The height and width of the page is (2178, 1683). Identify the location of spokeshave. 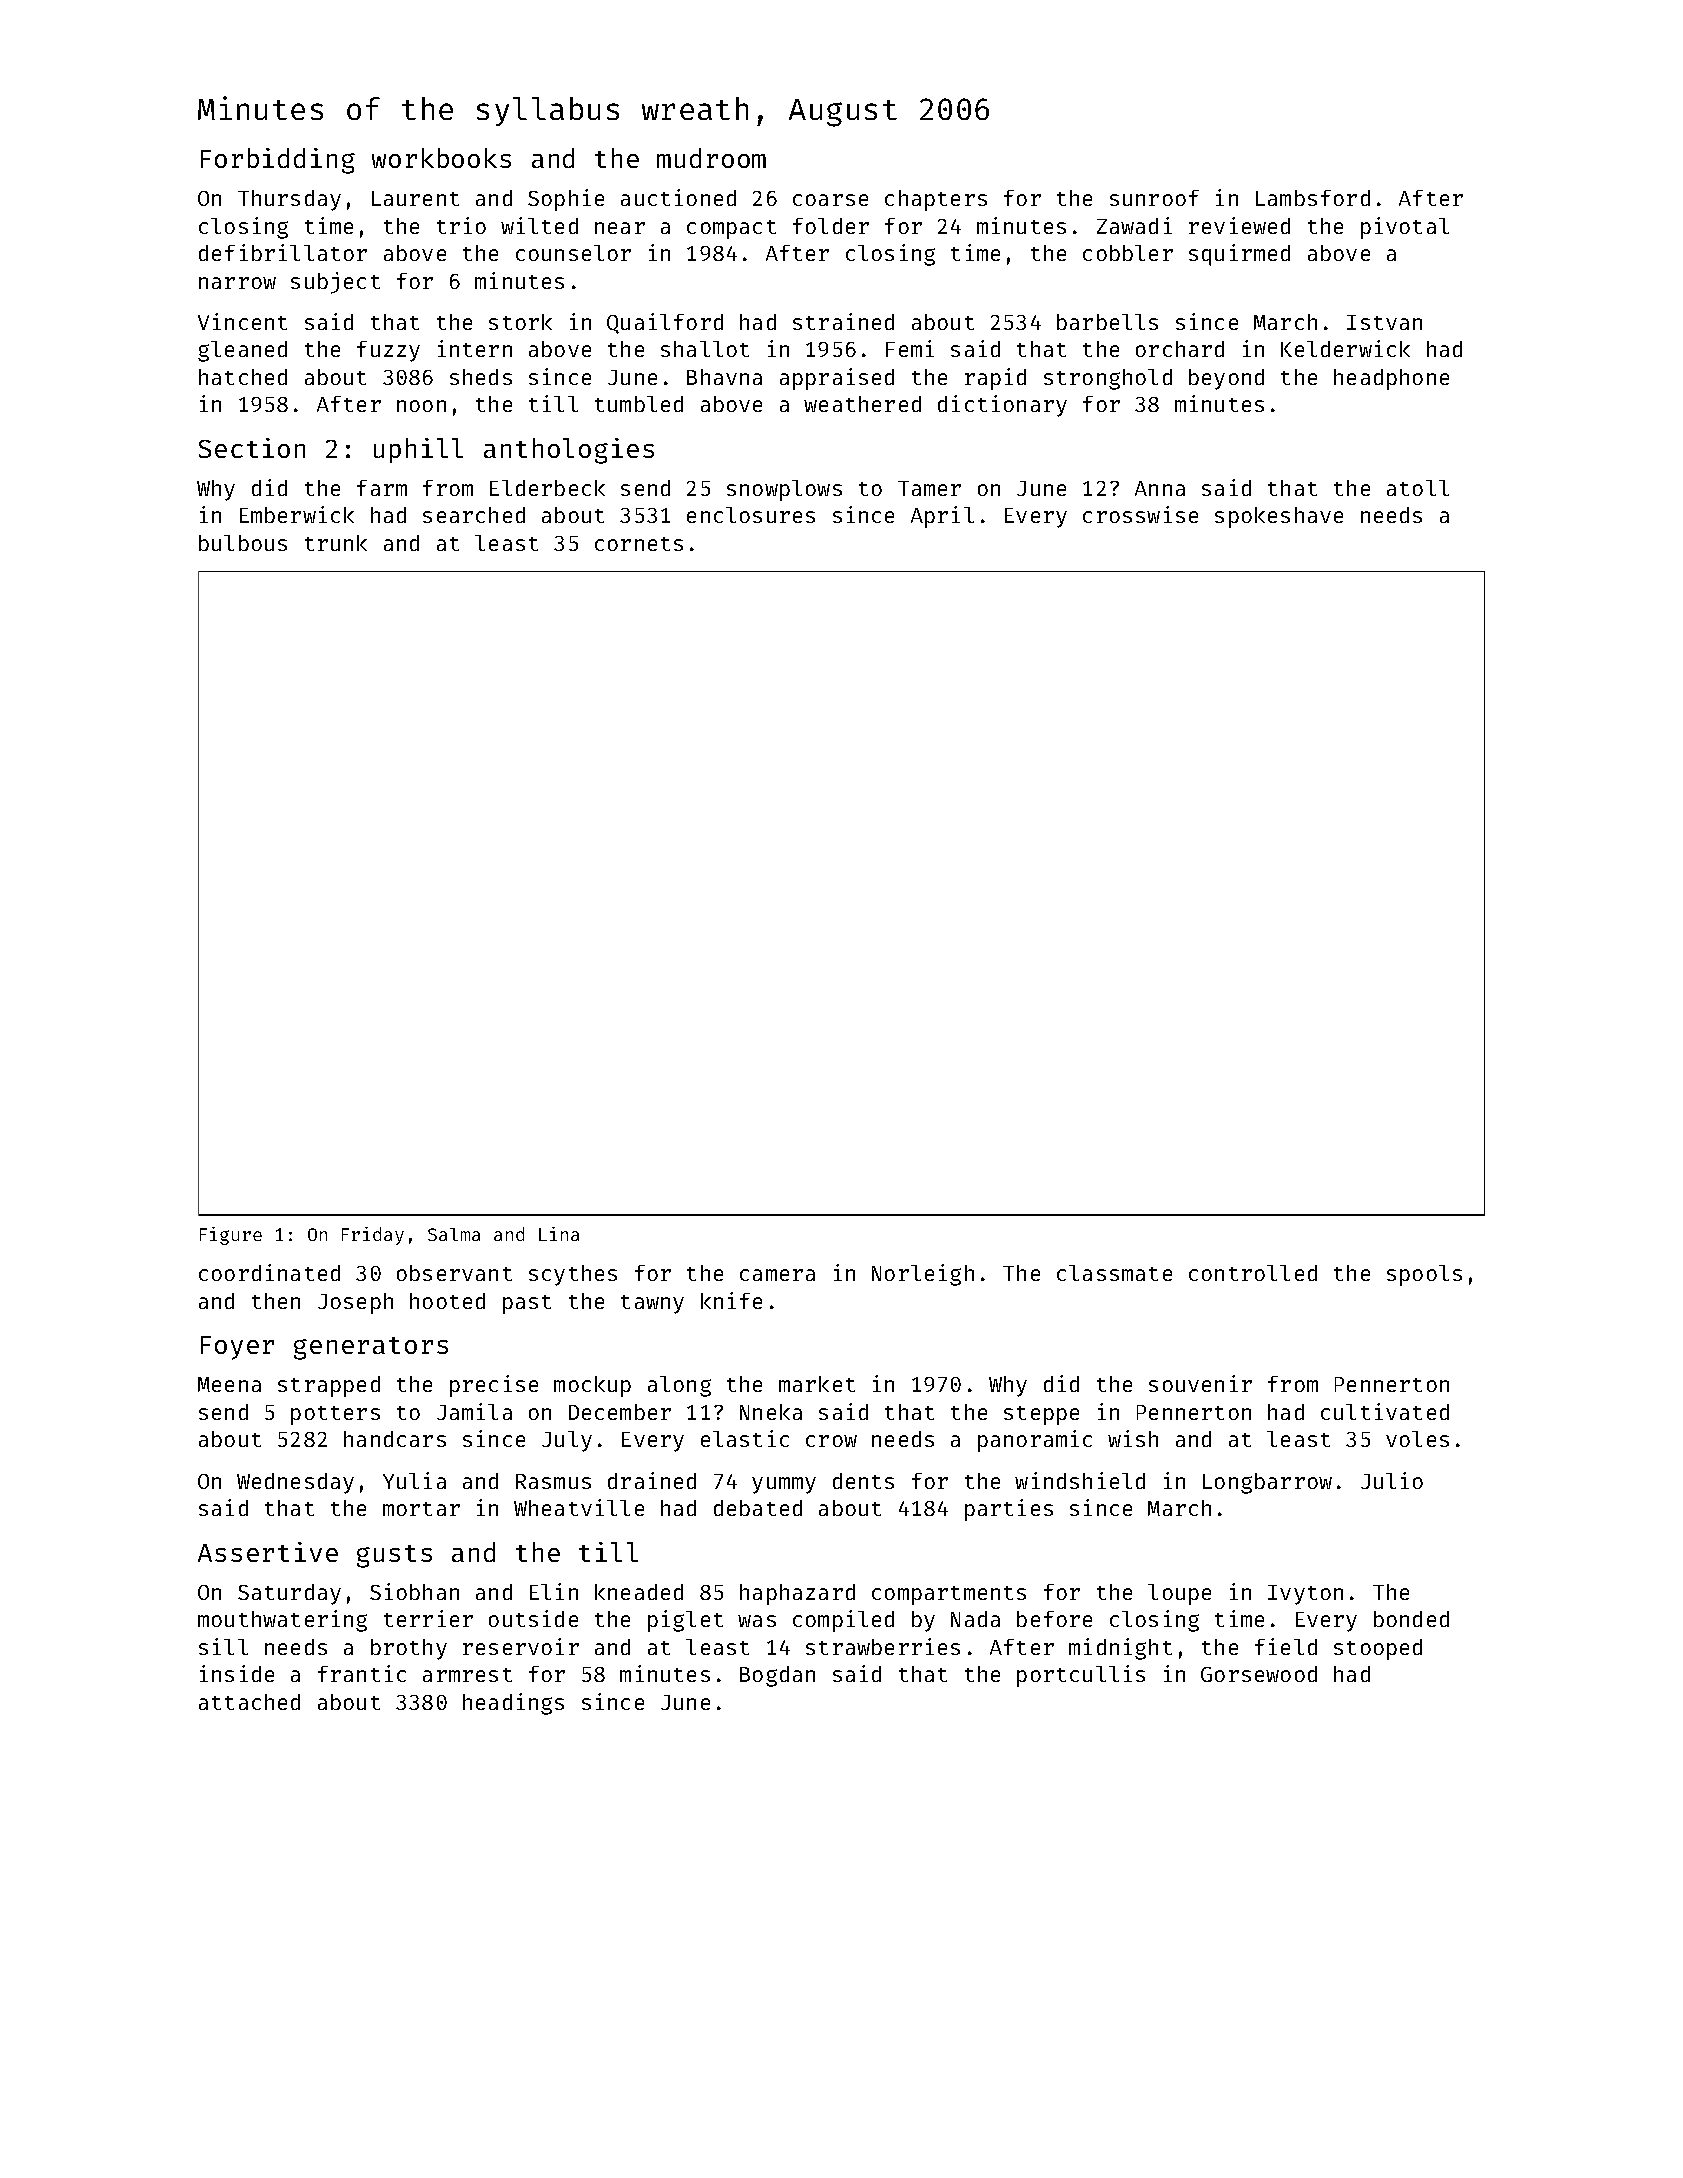
(1279, 517).
